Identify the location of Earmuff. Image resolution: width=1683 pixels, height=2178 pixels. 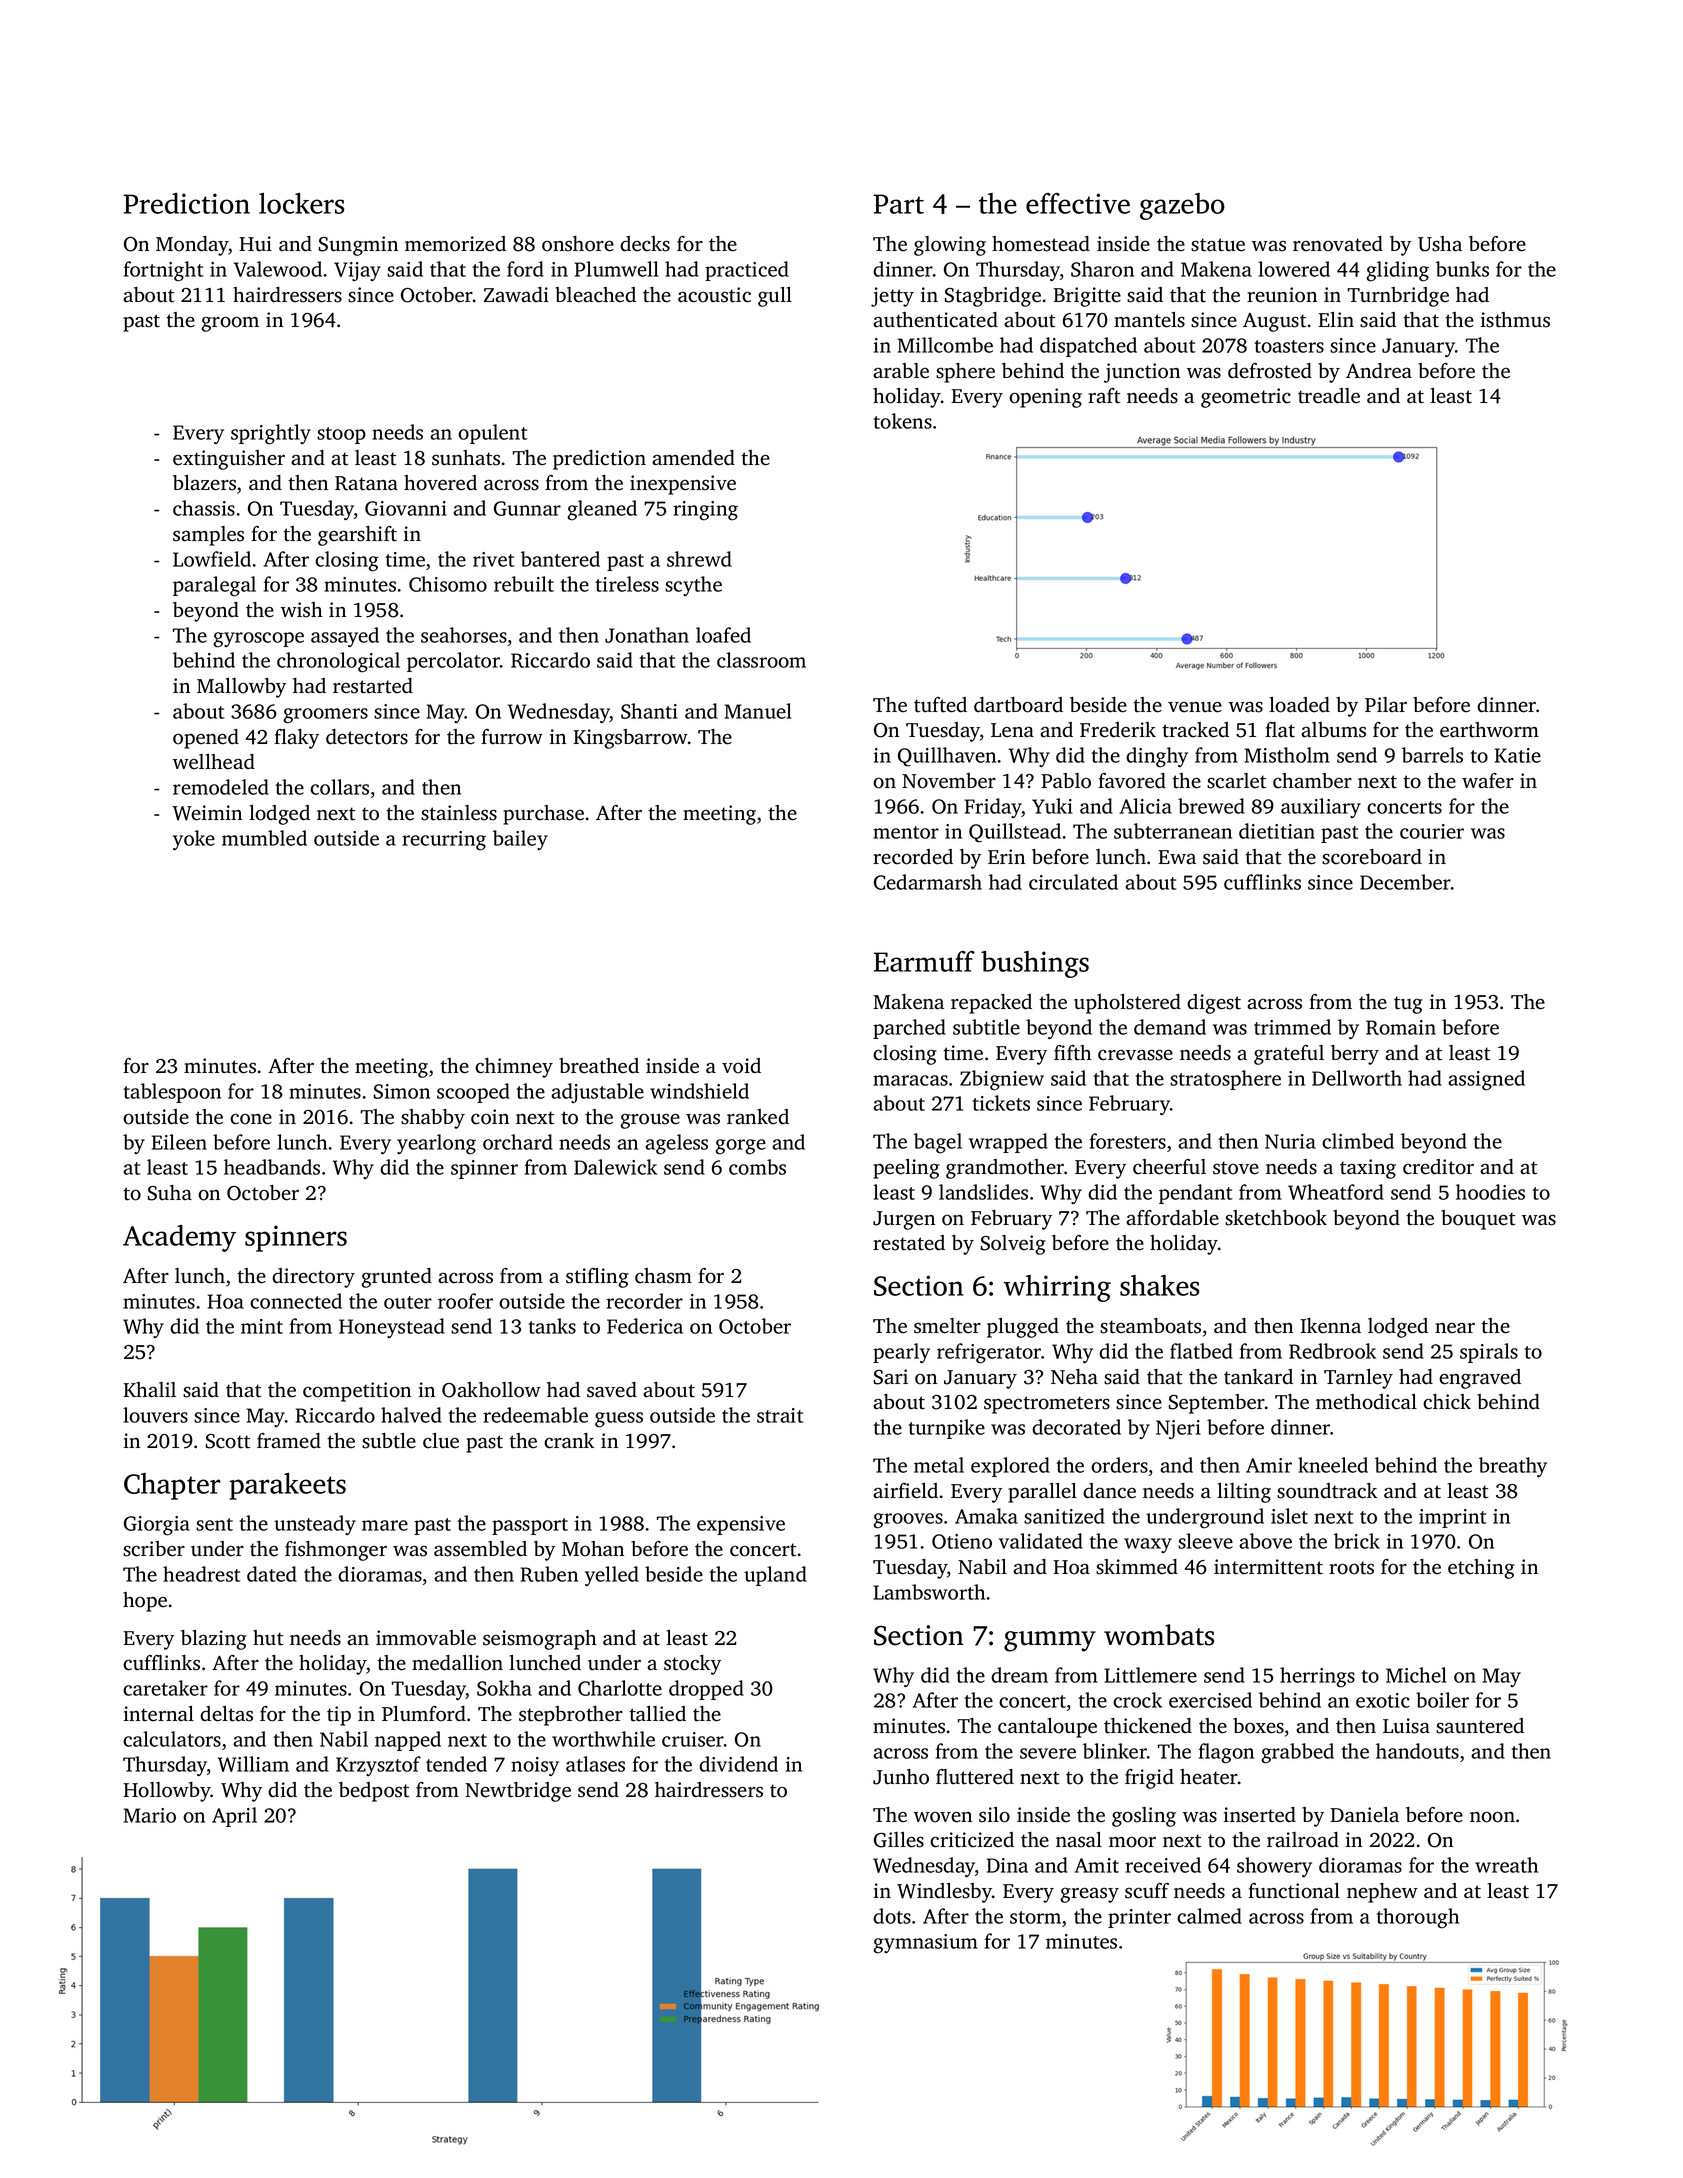
(924, 961).
